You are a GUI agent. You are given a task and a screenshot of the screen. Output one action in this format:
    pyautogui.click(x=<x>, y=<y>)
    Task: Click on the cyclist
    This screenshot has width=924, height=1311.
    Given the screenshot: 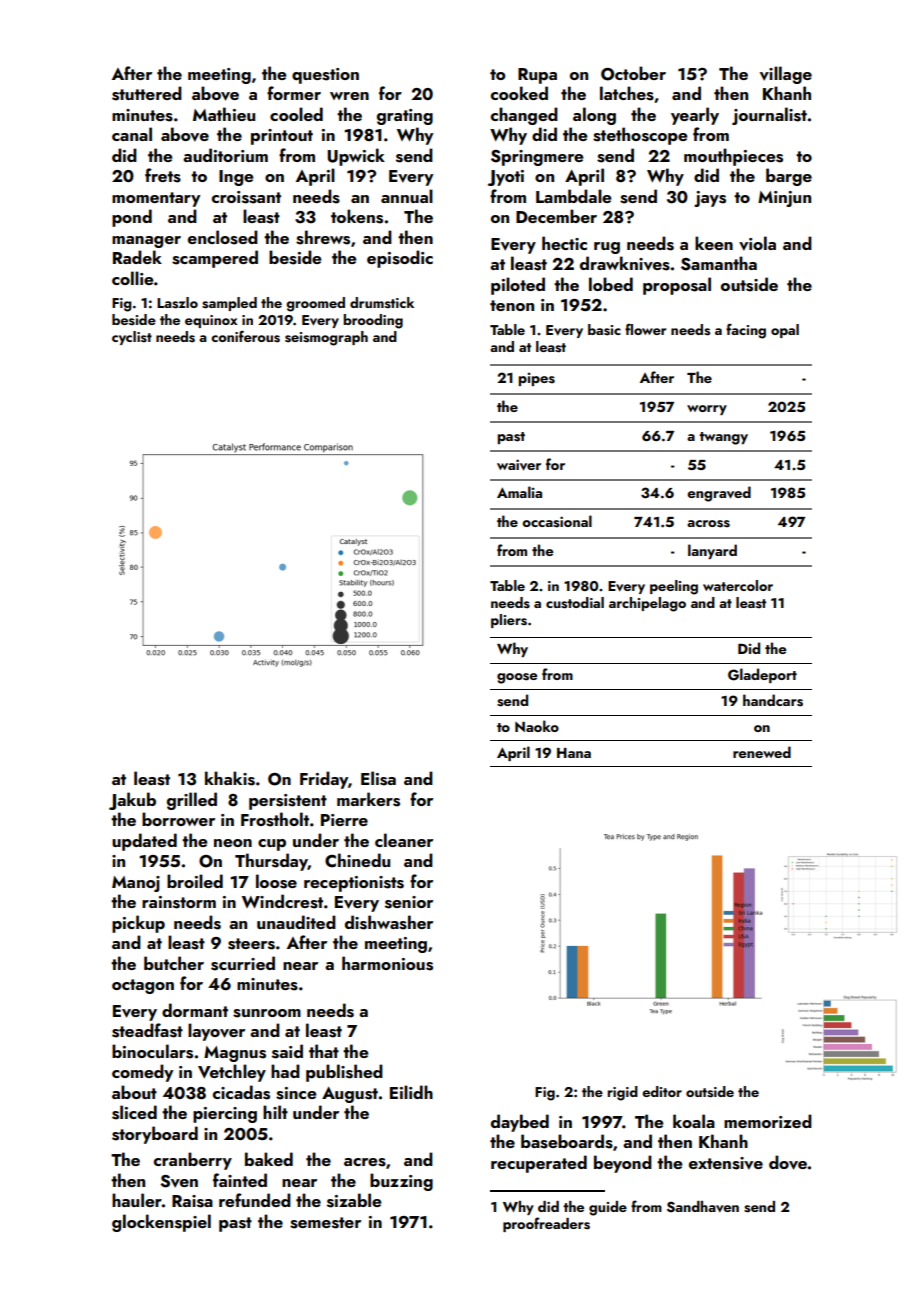 What is the action you would take?
    pyautogui.click(x=132, y=338)
